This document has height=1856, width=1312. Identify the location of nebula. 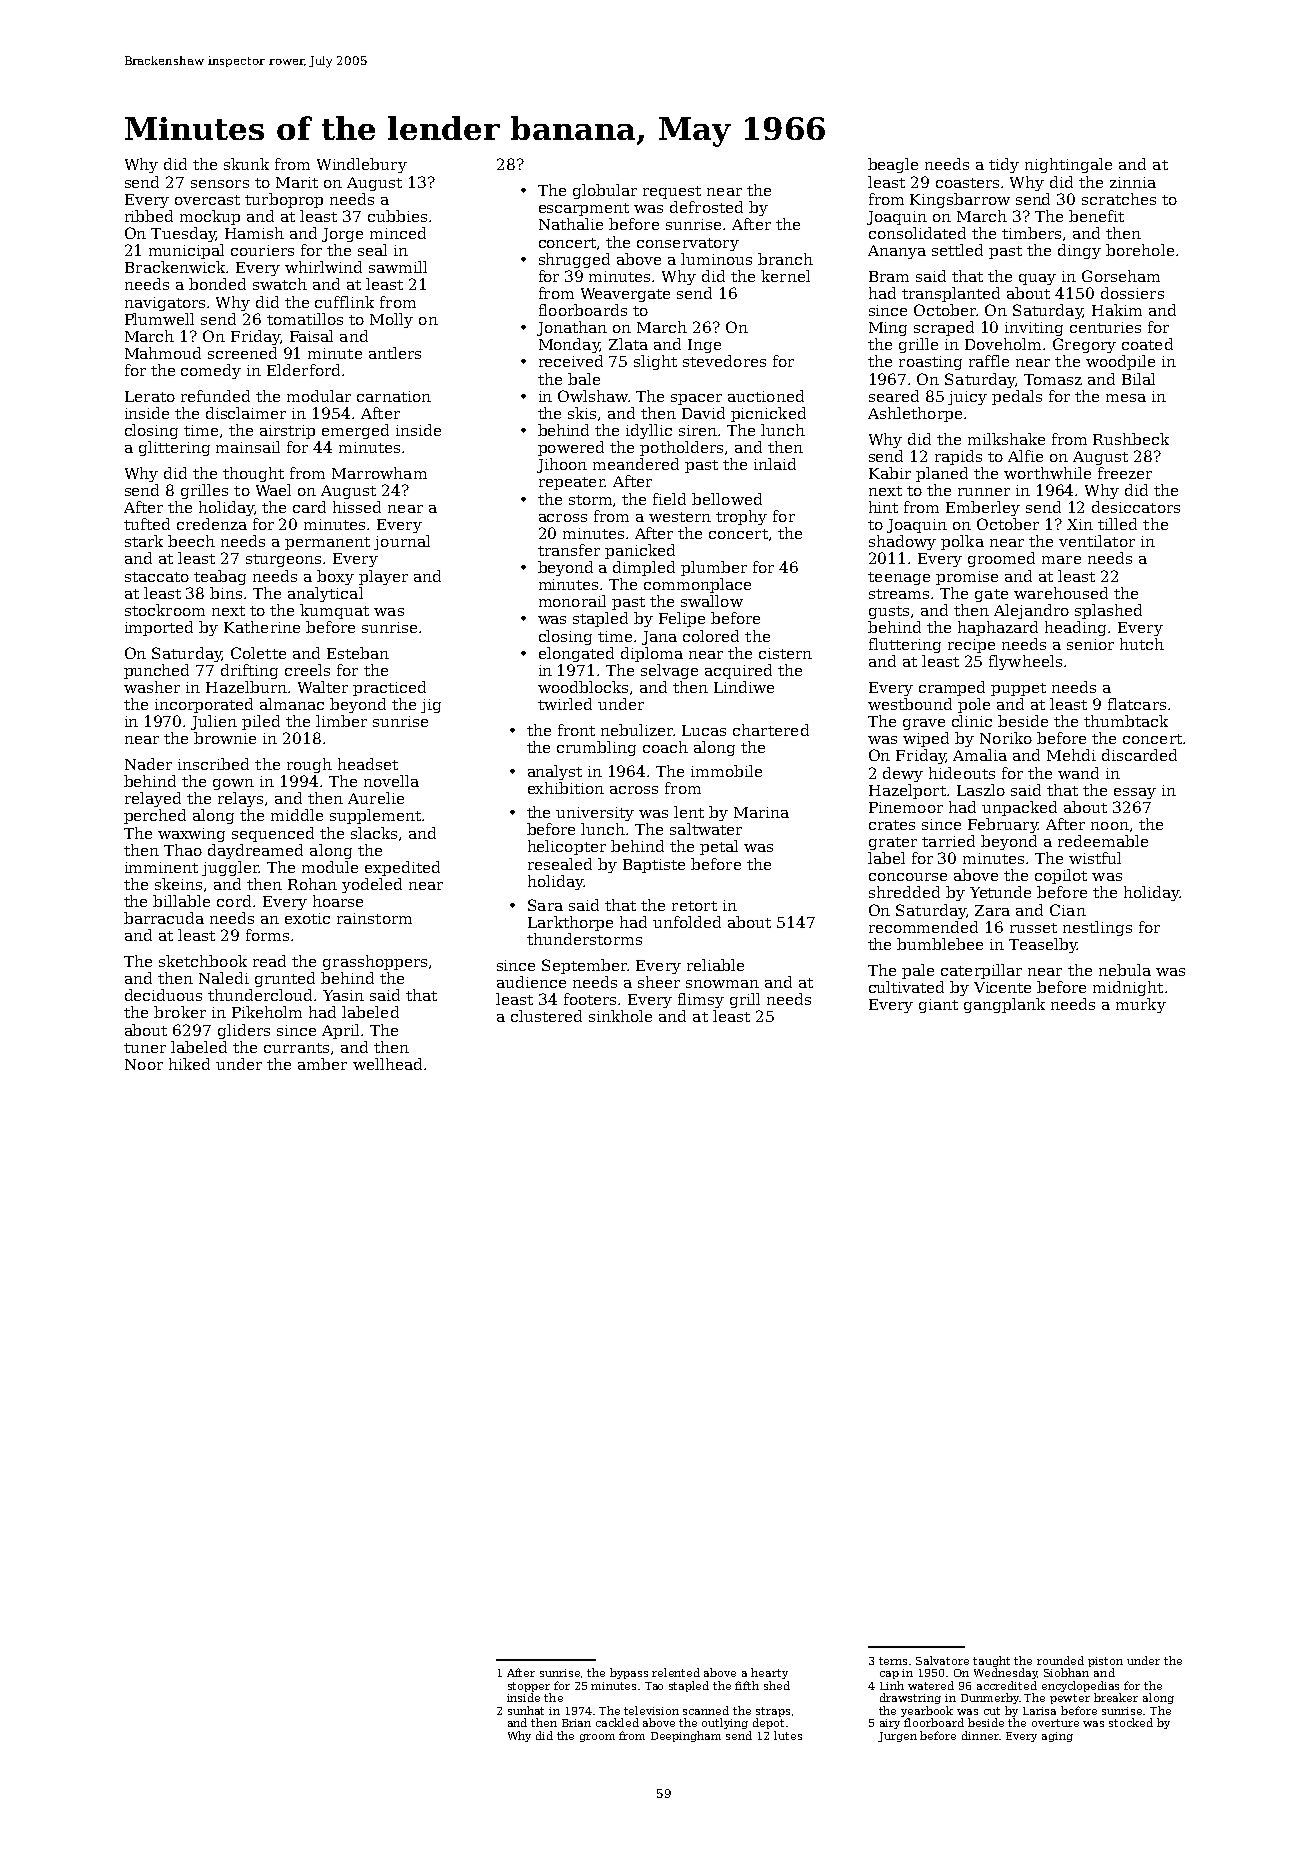
(1125, 970).
